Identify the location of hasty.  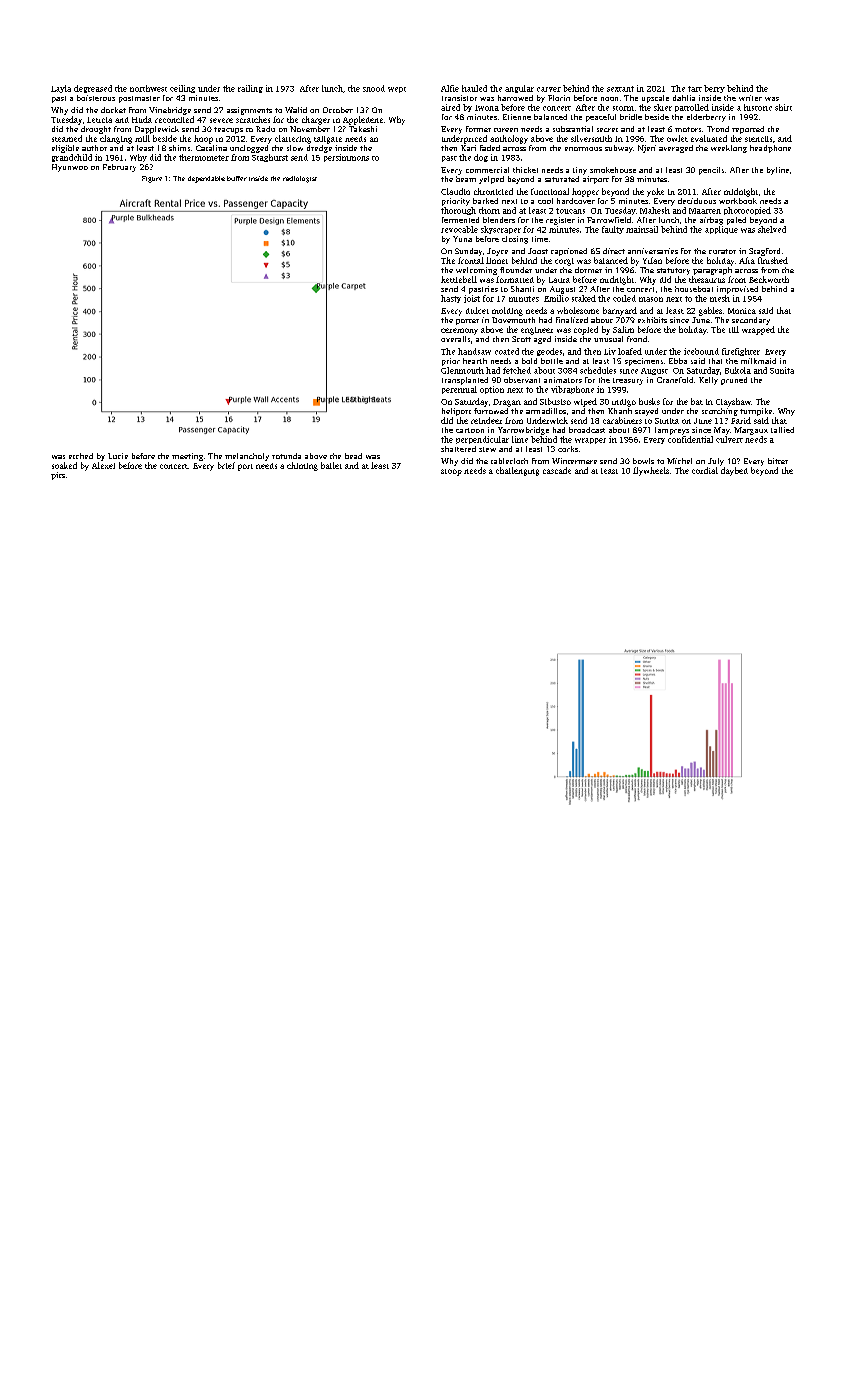
(451, 299).
